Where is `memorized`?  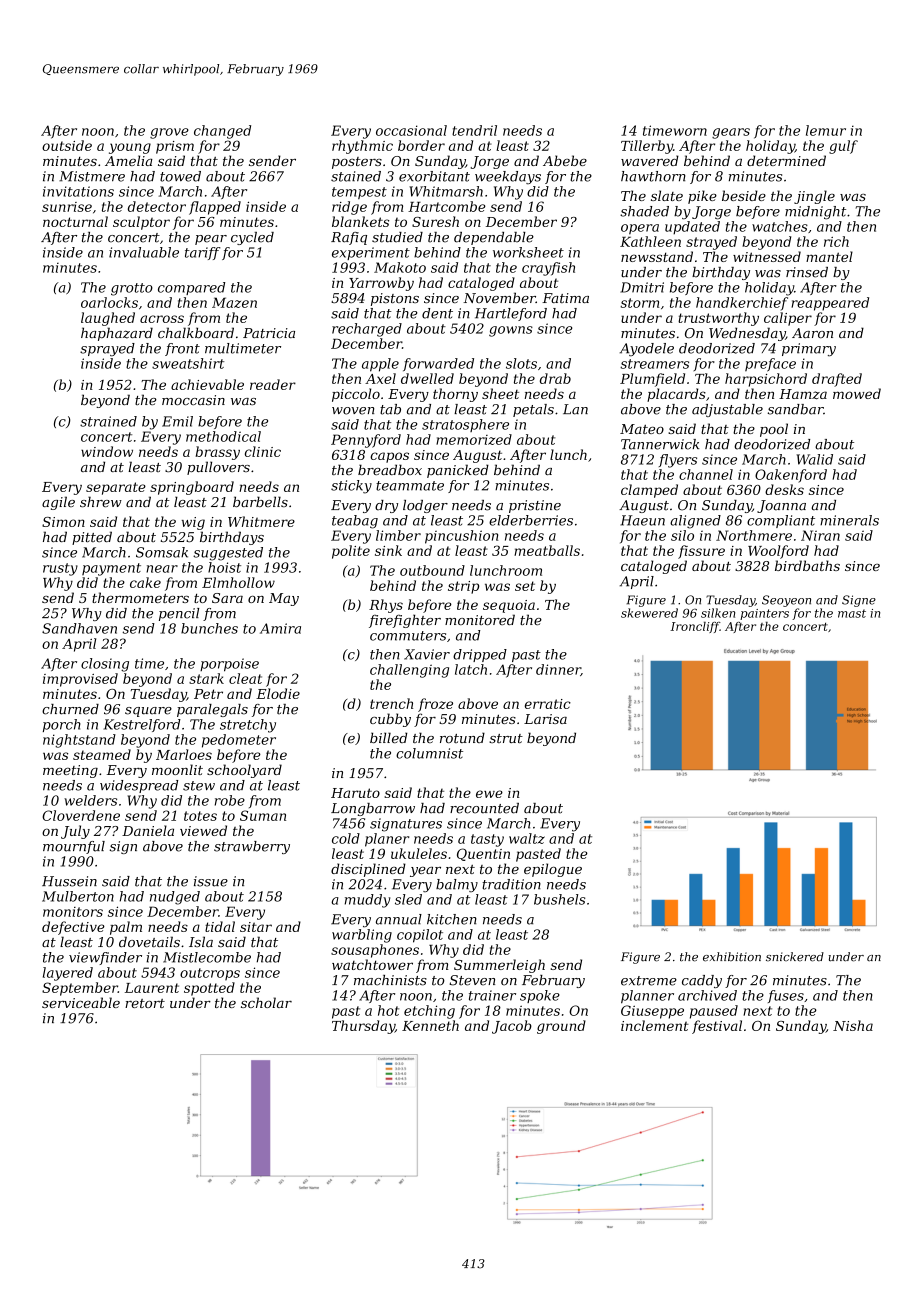
memorized is located at coordinates (474, 439).
